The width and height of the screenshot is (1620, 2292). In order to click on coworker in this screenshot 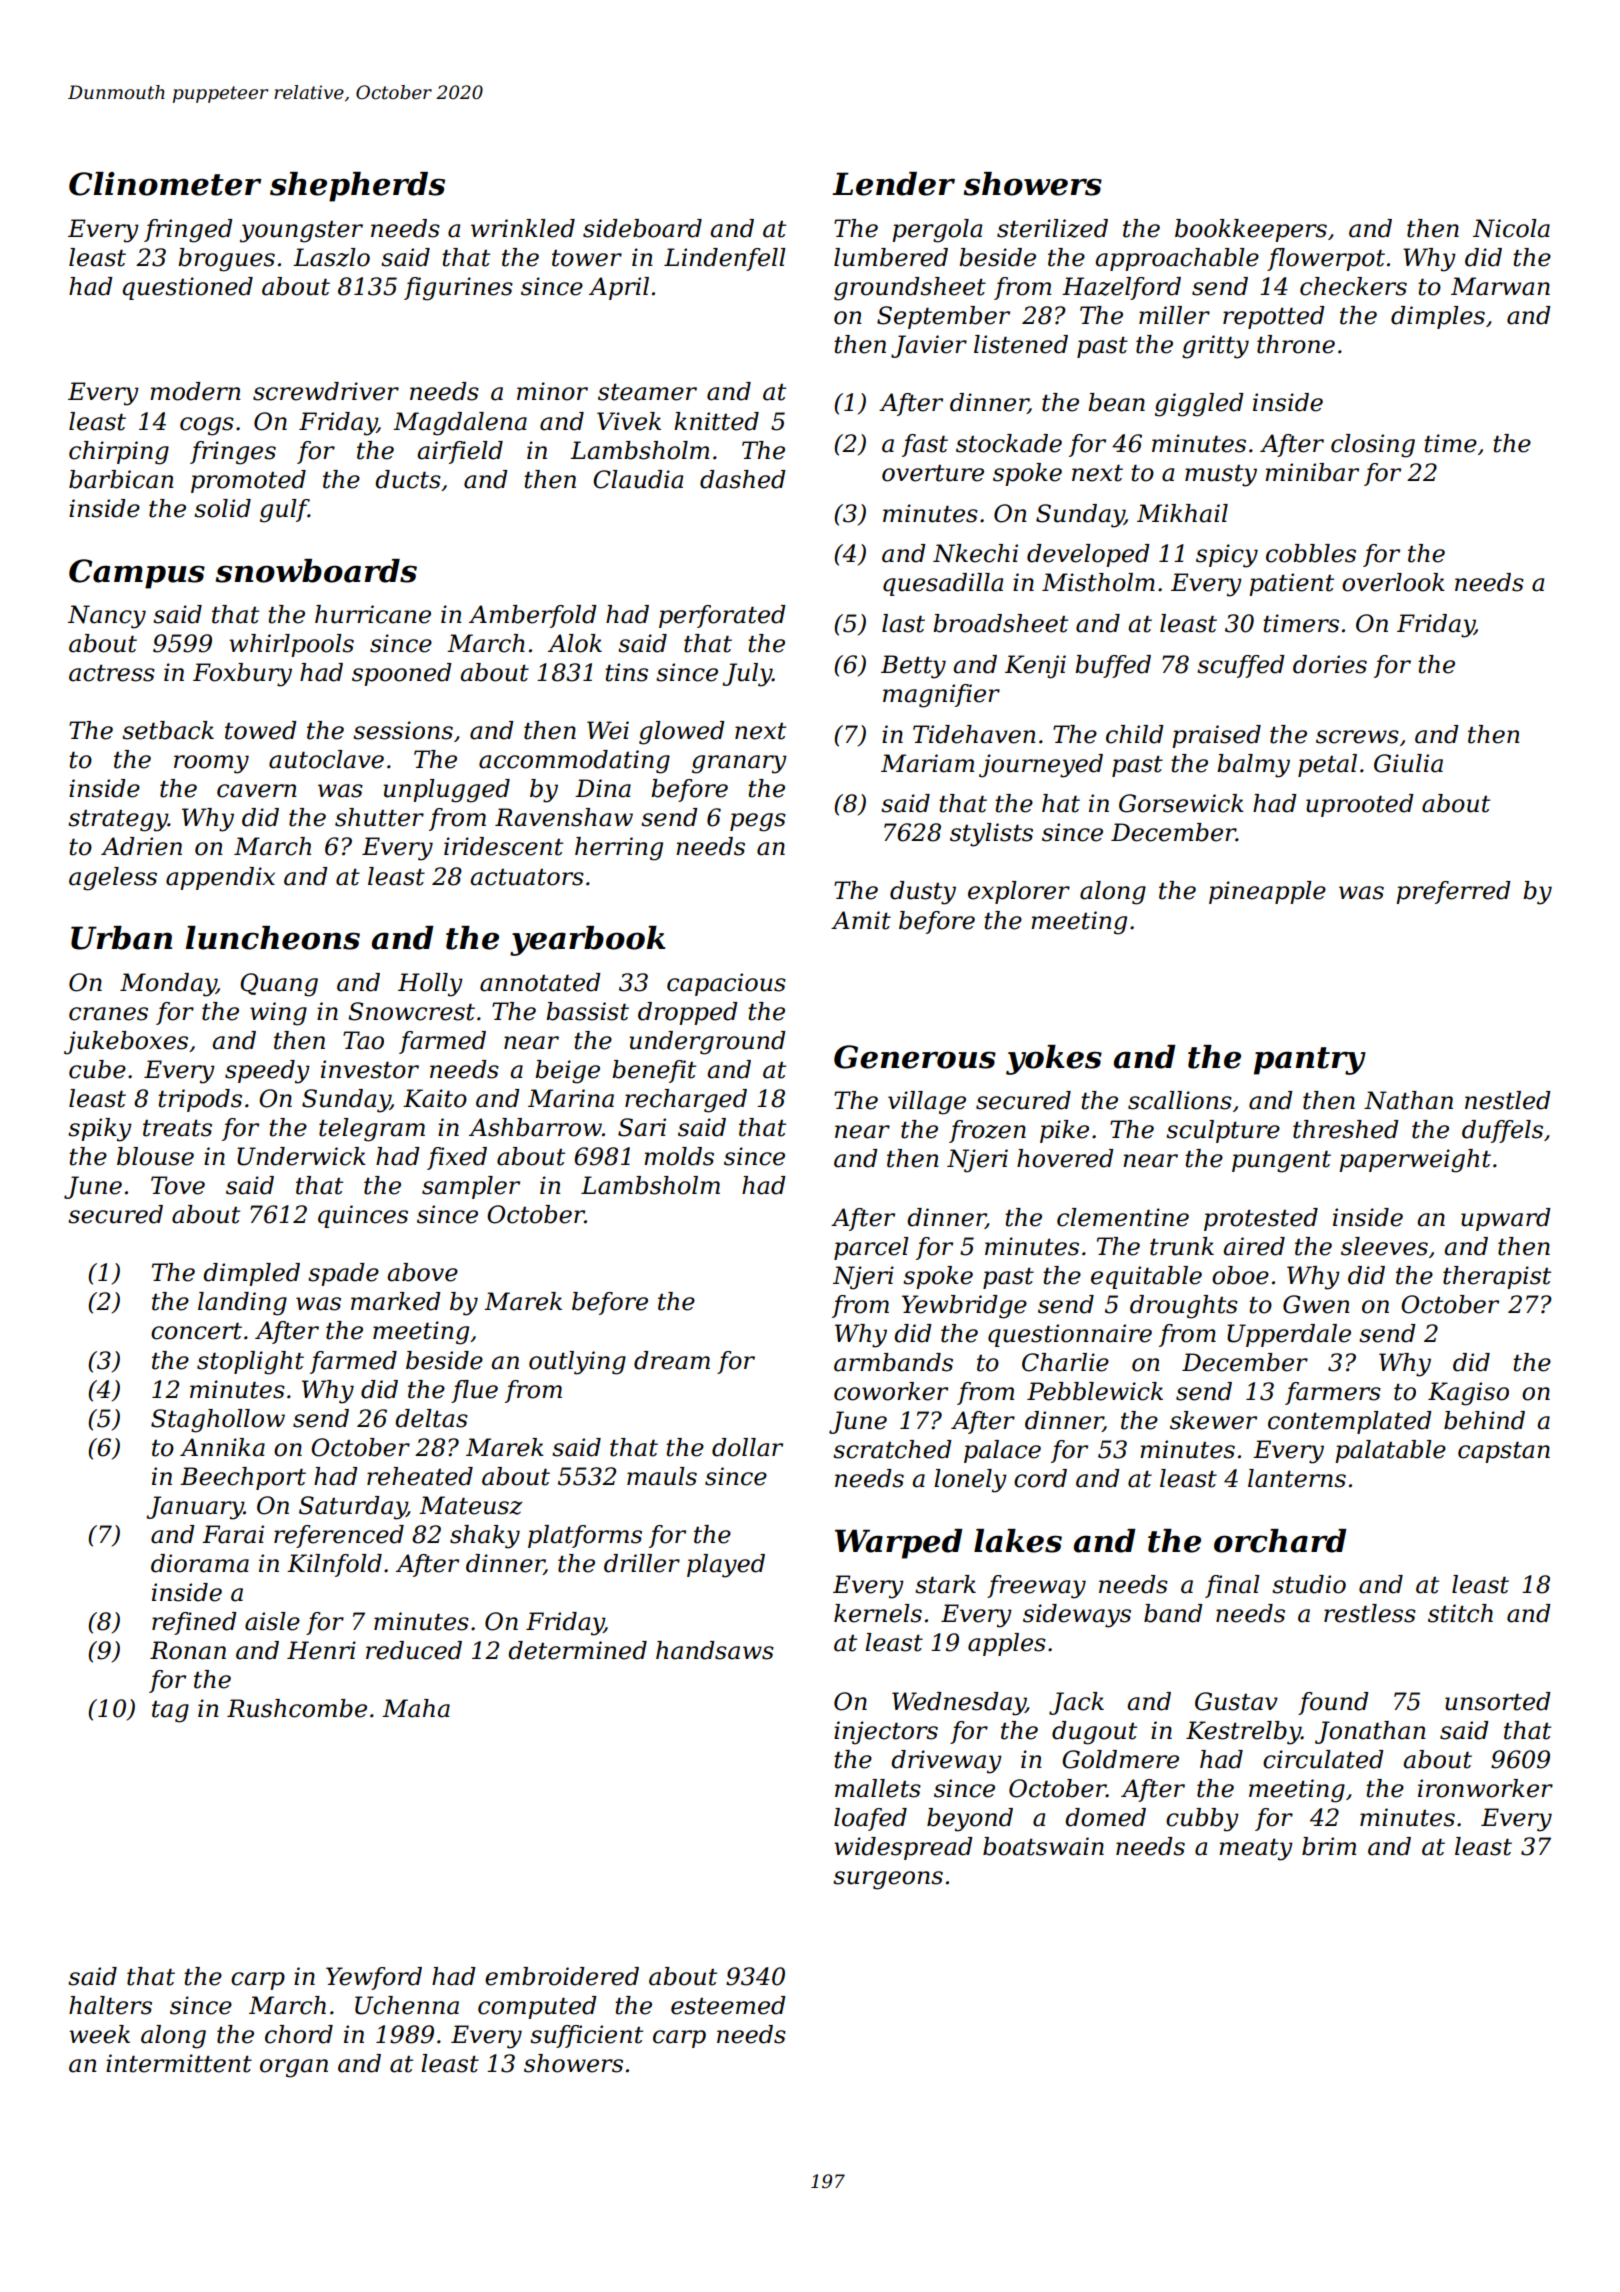, I will do `click(891, 1391)`.
